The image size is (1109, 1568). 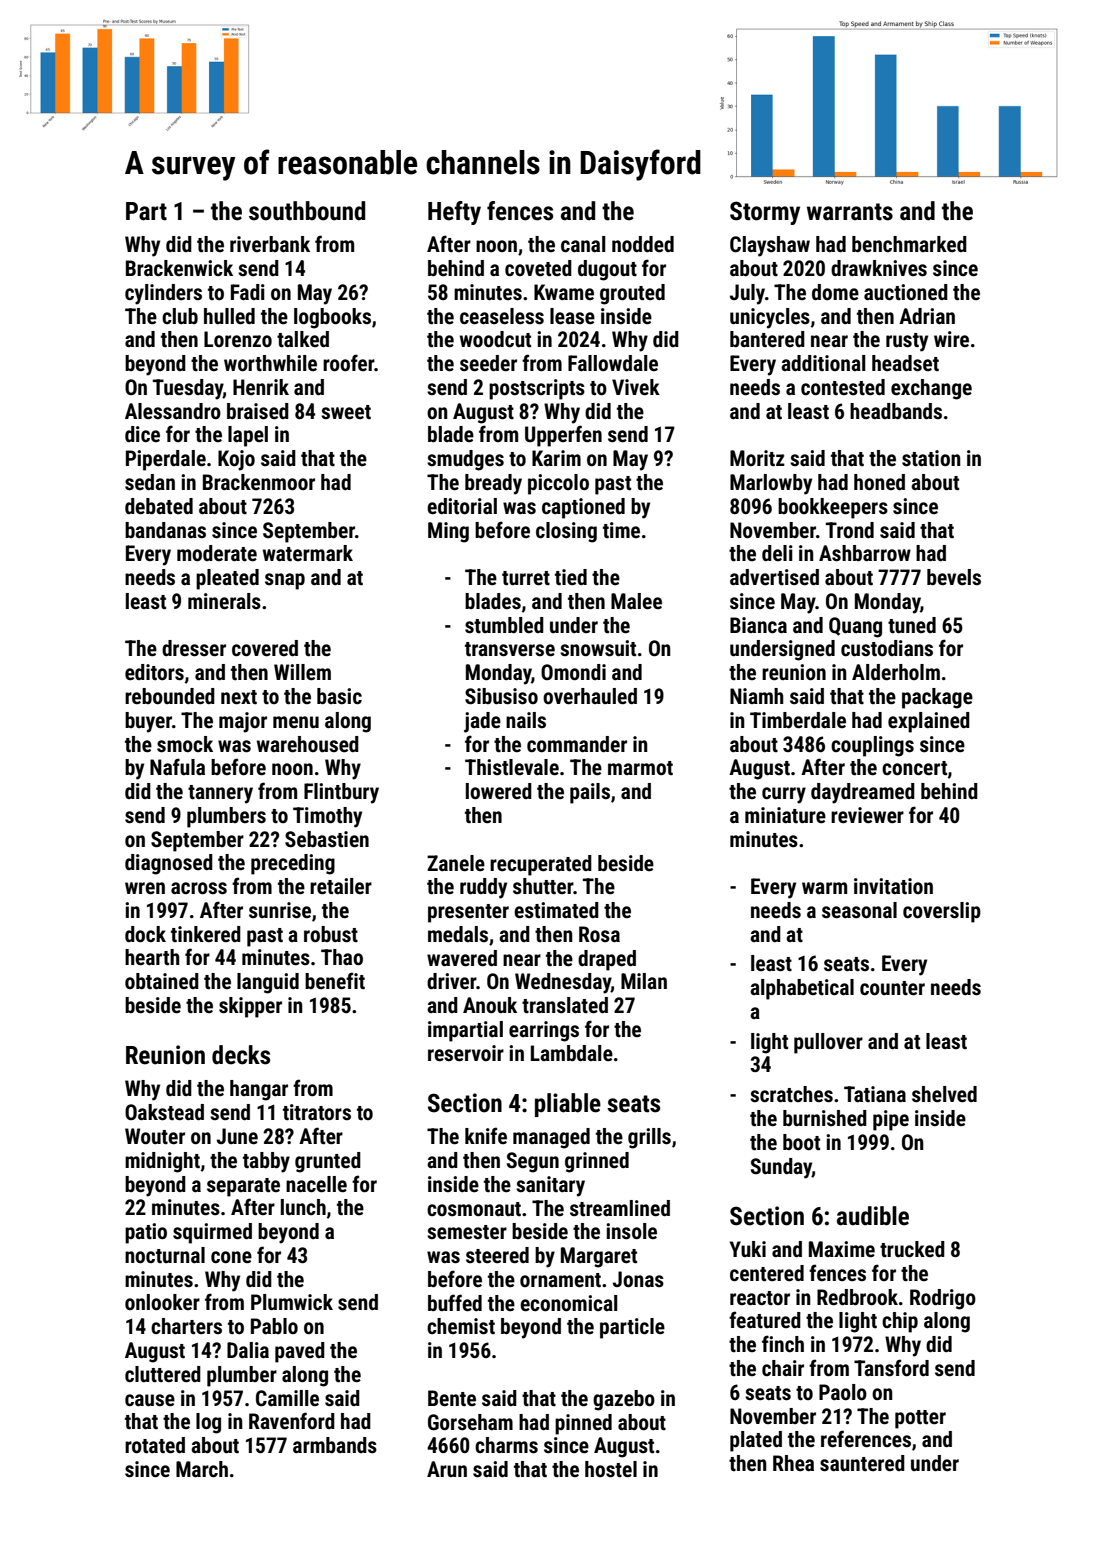 What do you see at coordinates (643, 244) in the screenshot?
I see `nodded` at bounding box center [643, 244].
